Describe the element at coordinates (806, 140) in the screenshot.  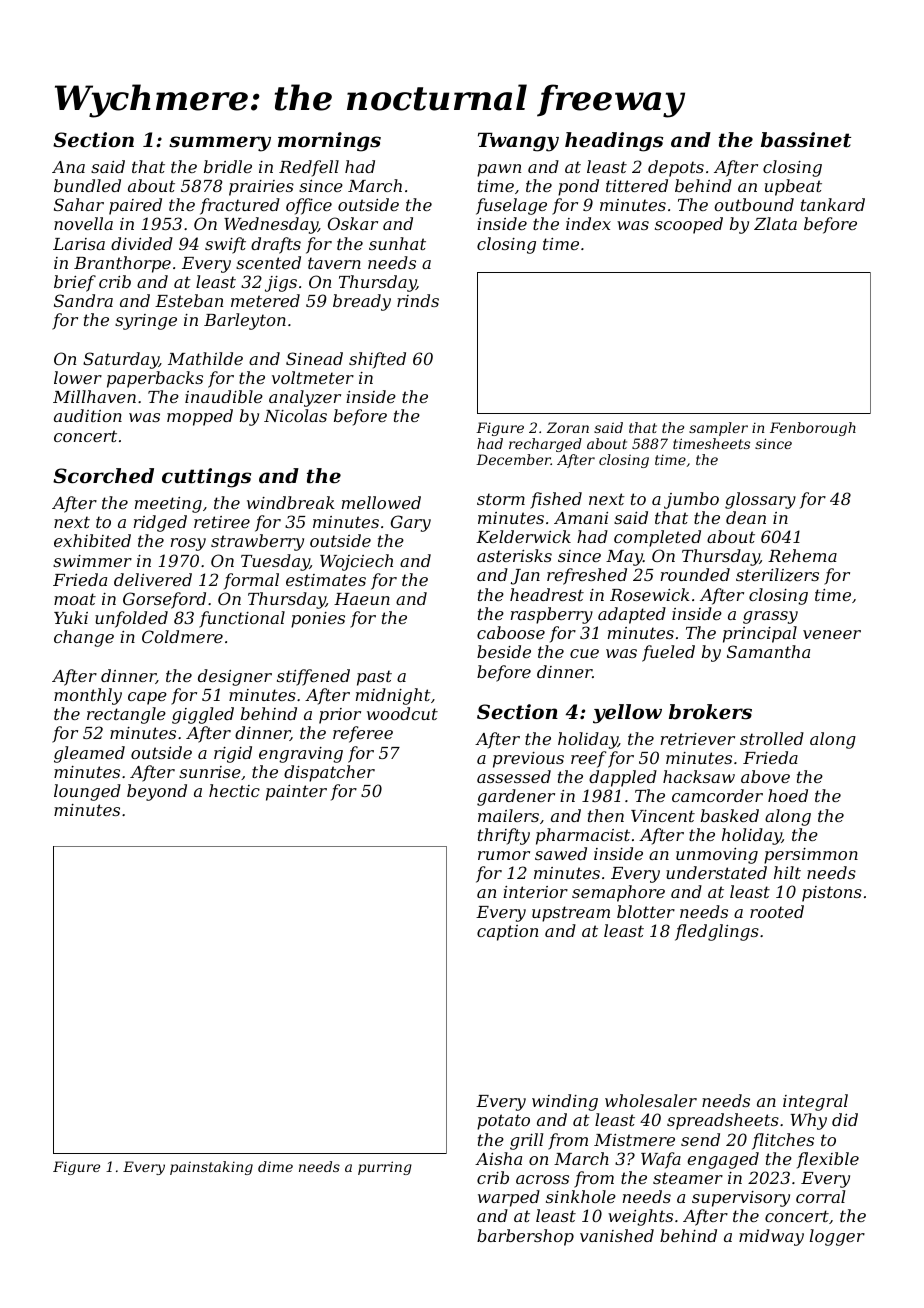
I see `bassinet` at that location.
